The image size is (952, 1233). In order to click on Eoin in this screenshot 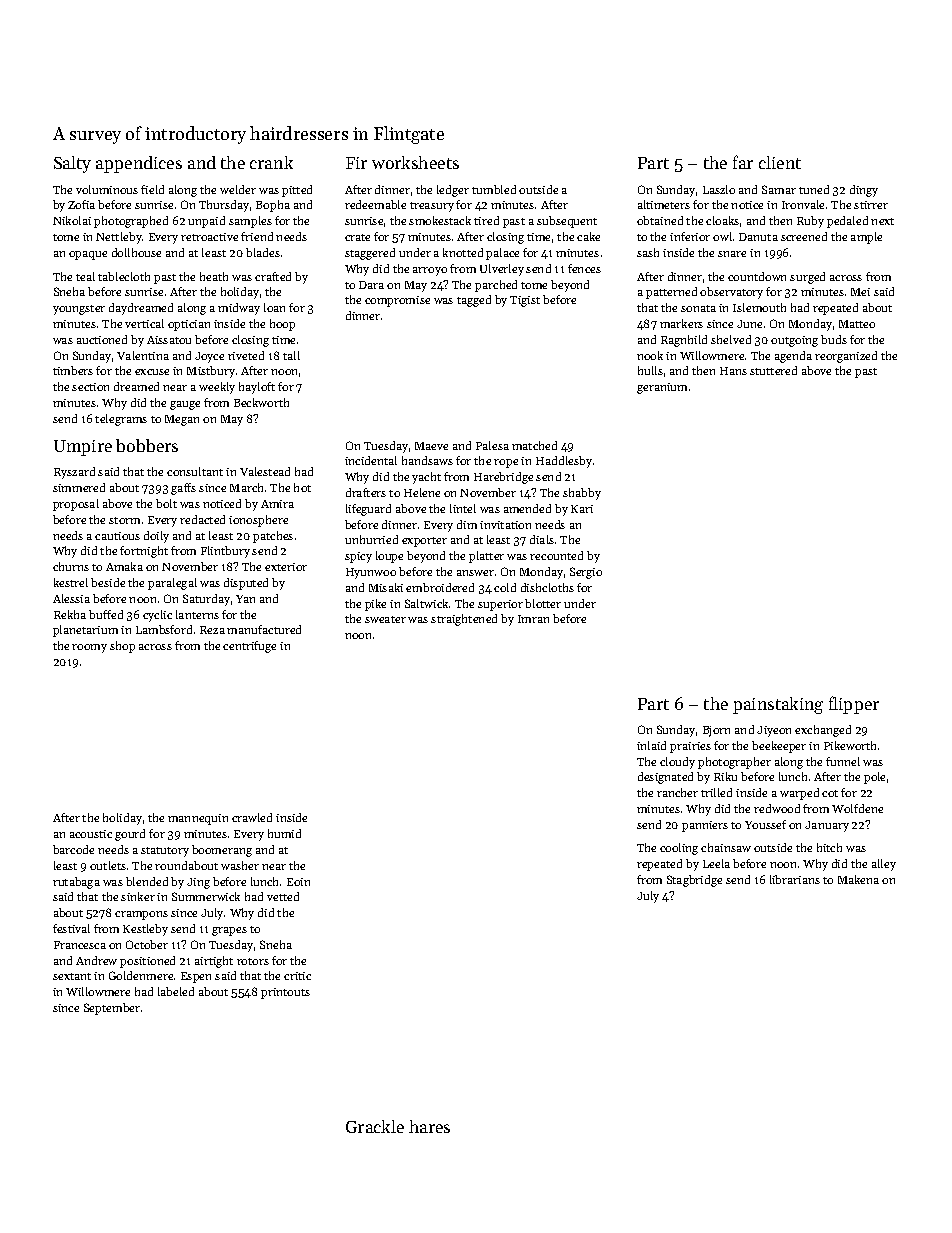, I will do `click(298, 882)`.
